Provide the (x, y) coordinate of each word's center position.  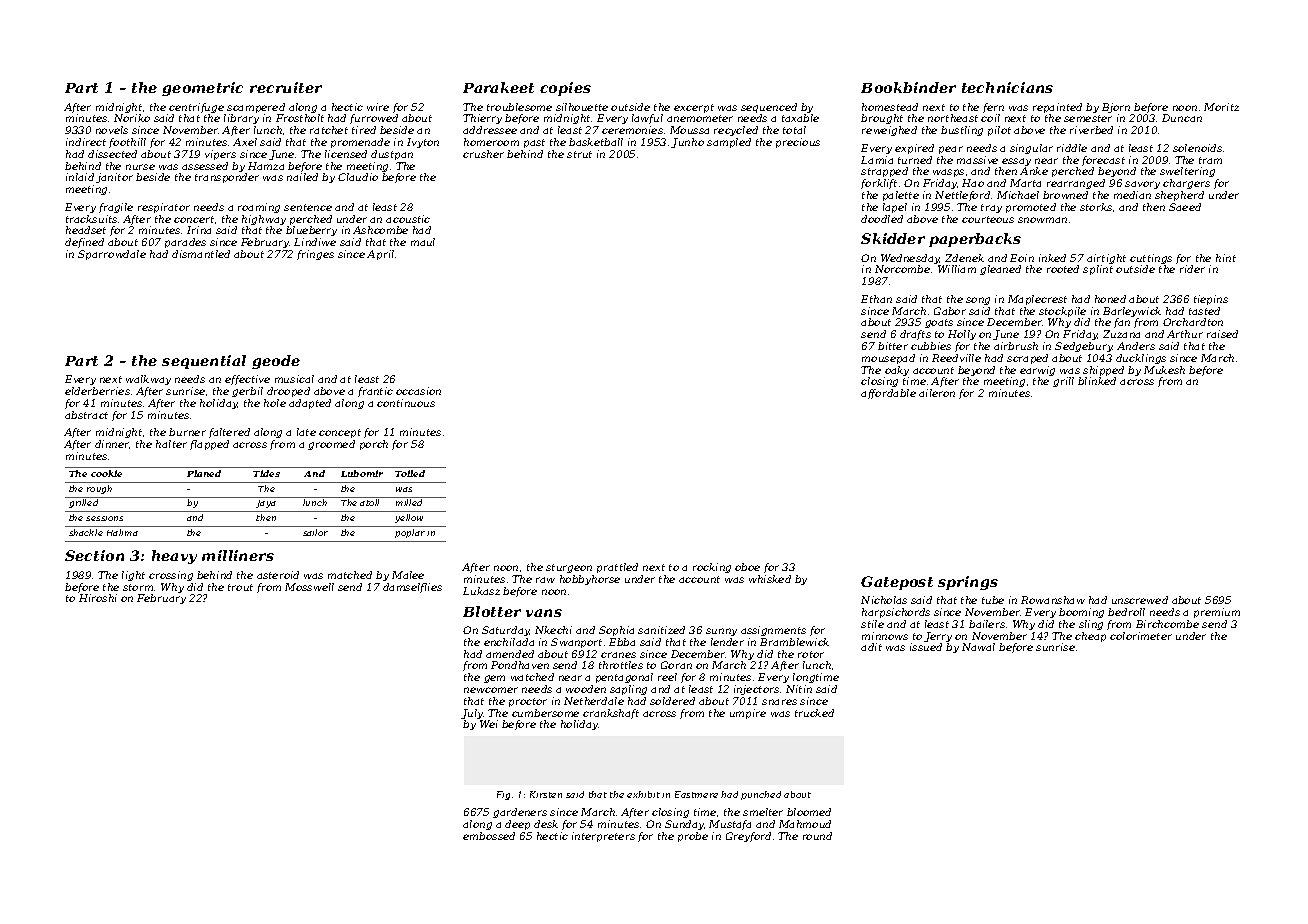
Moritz (1221, 107)
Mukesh (1164, 370)
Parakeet (498, 87)
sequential (204, 362)
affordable (888, 394)
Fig (503, 795)
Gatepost (897, 583)
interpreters (603, 837)
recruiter (286, 87)
